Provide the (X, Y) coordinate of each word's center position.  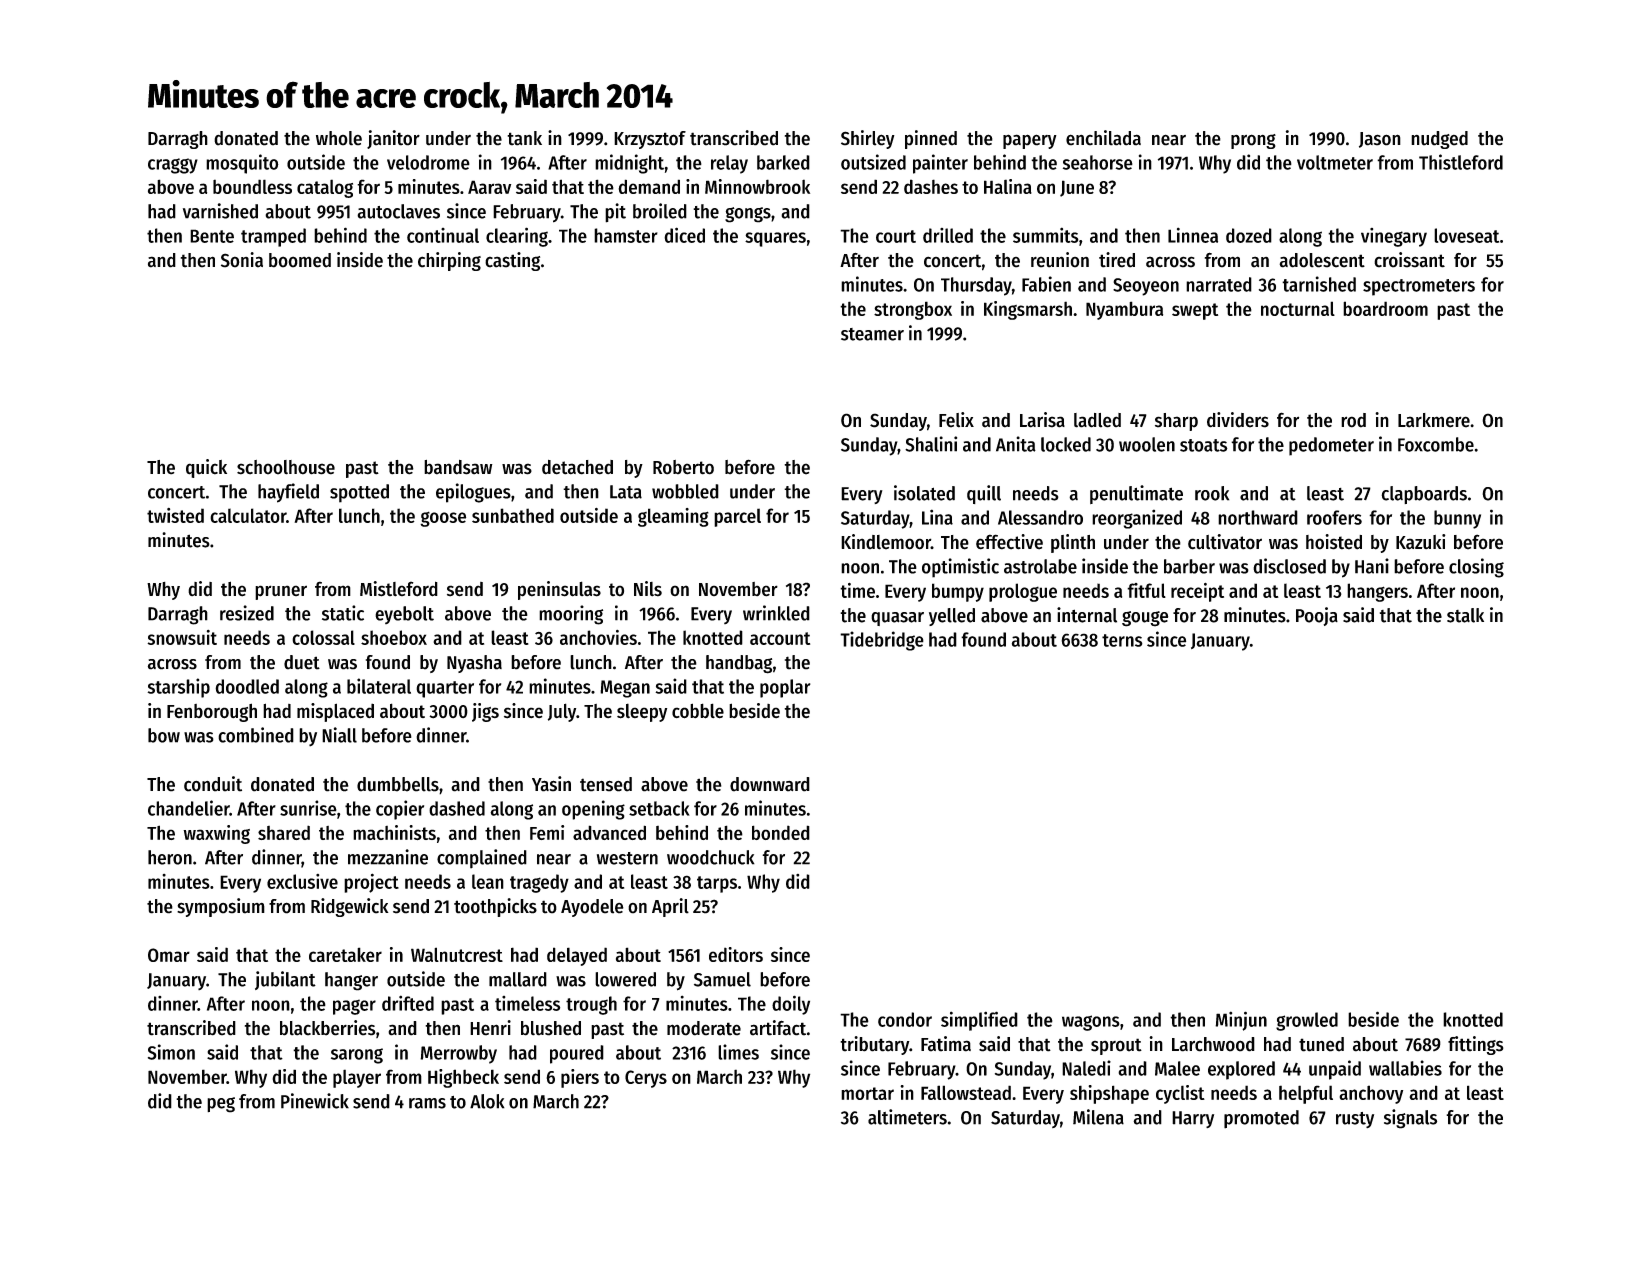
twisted (175, 515)
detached (577, 467)
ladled (1097, 420)
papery (1030, 141)
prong (1253, 141)
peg (221, 1105)
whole (339, 138)
